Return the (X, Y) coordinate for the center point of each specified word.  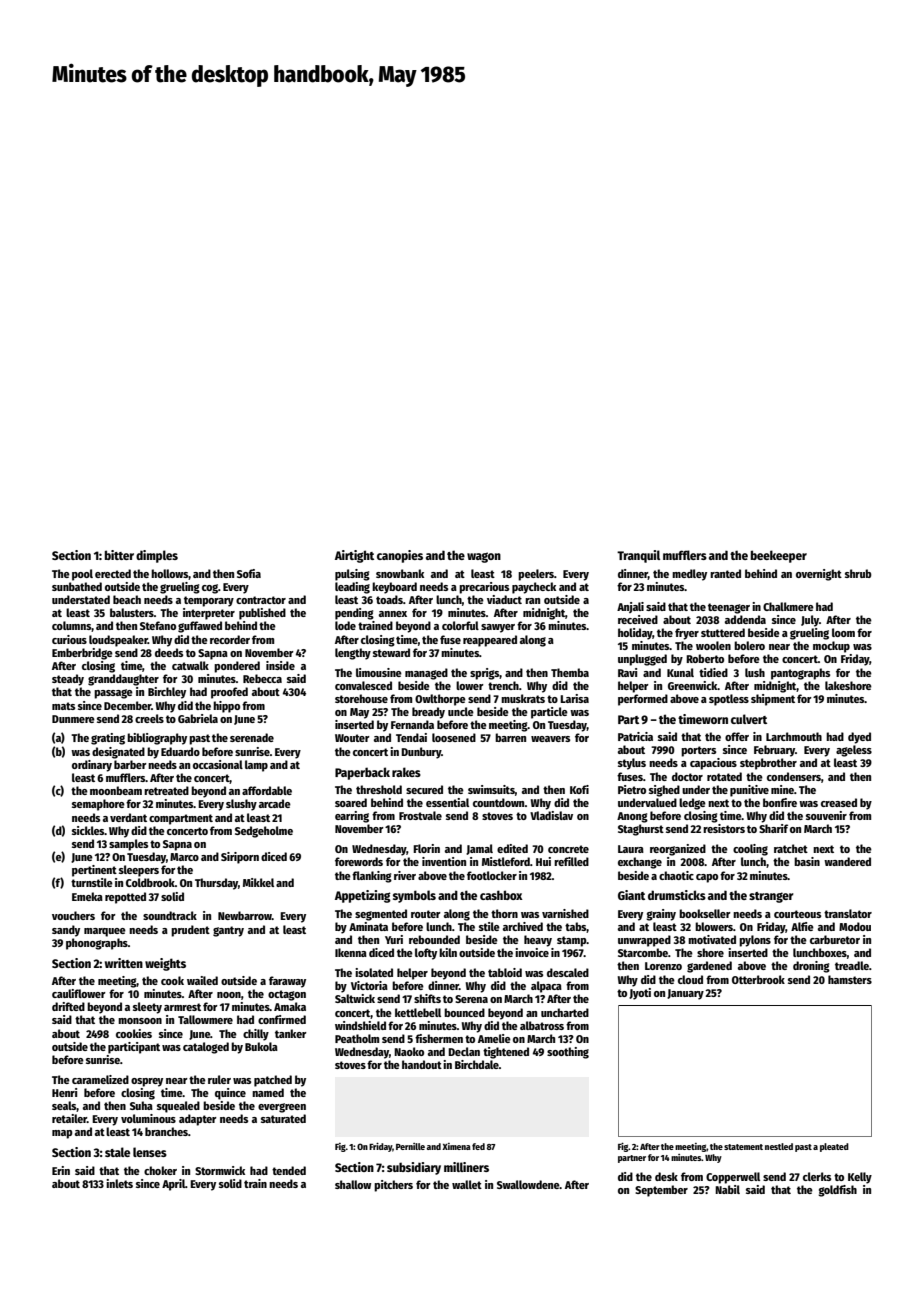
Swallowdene (528, 1184)
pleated (834, 1147)
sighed (664, 791)
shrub (858, 573)
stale (117, 1152)
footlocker (492, 875)
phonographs (97, 944)
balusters (132, 612)
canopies (400, 556)
